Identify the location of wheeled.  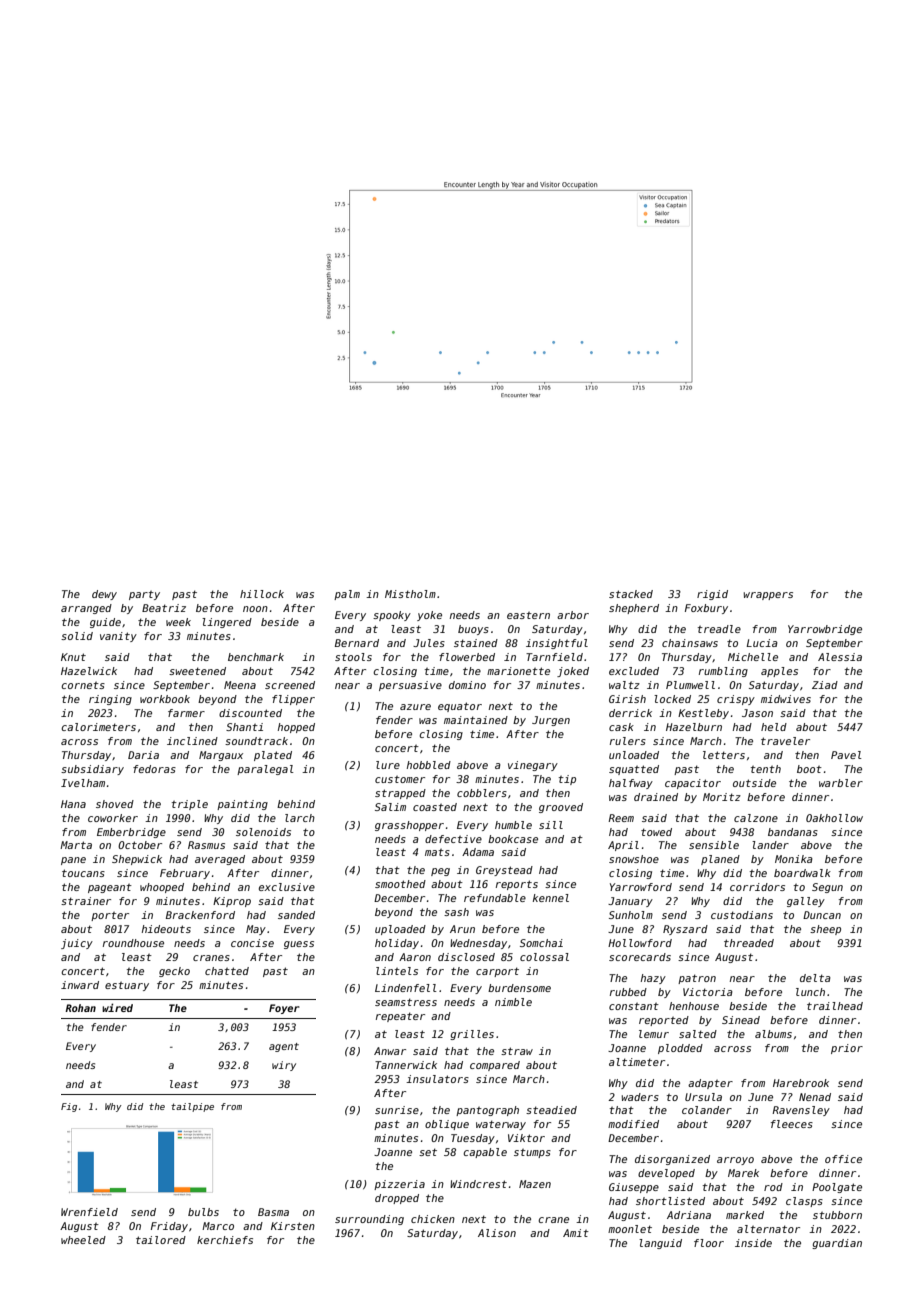
(83, 1240).
